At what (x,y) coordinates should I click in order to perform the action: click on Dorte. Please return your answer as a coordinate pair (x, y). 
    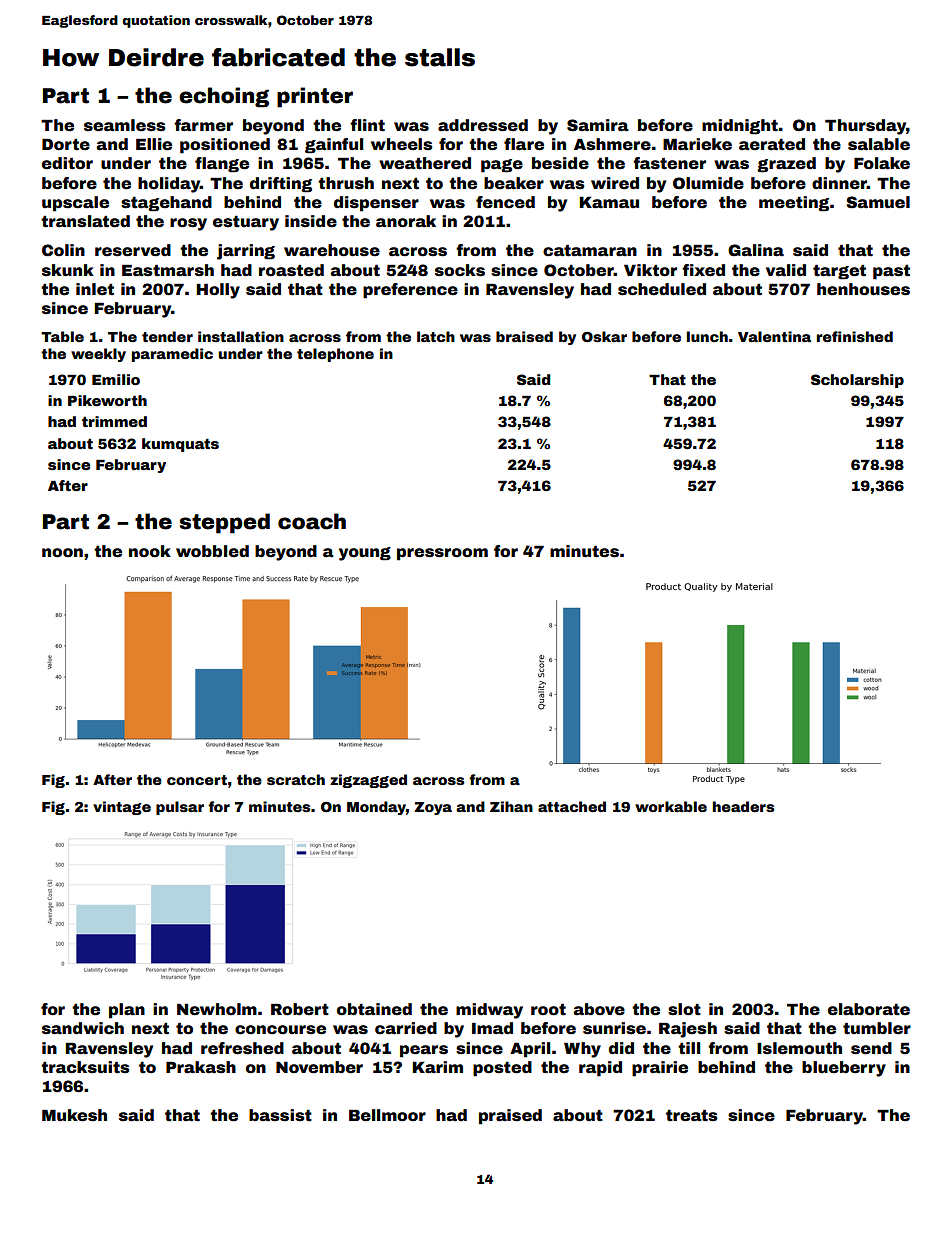
    Looking at the image, I should click on (66, 144).
